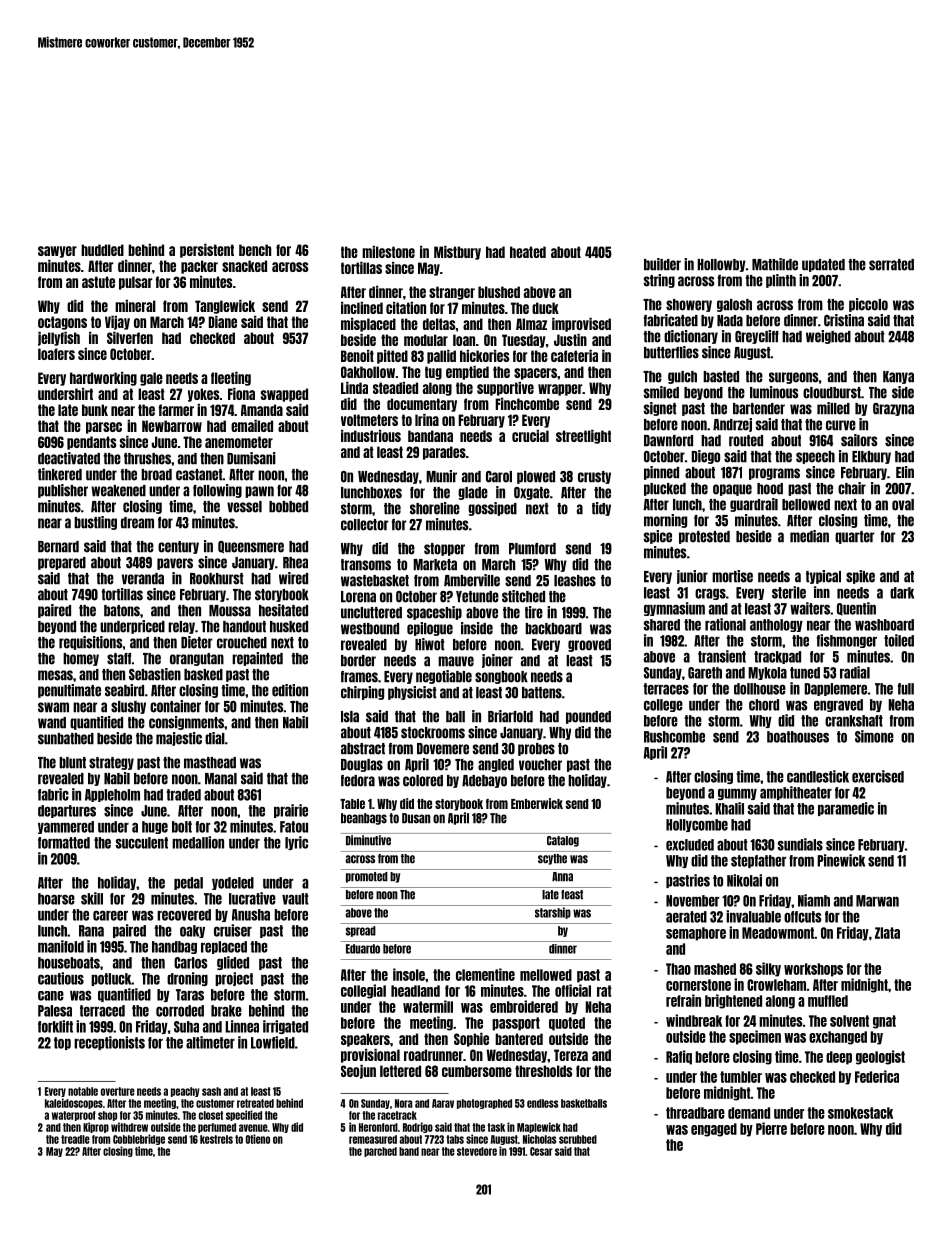  I want to click on milestone, so click(388, 252).
